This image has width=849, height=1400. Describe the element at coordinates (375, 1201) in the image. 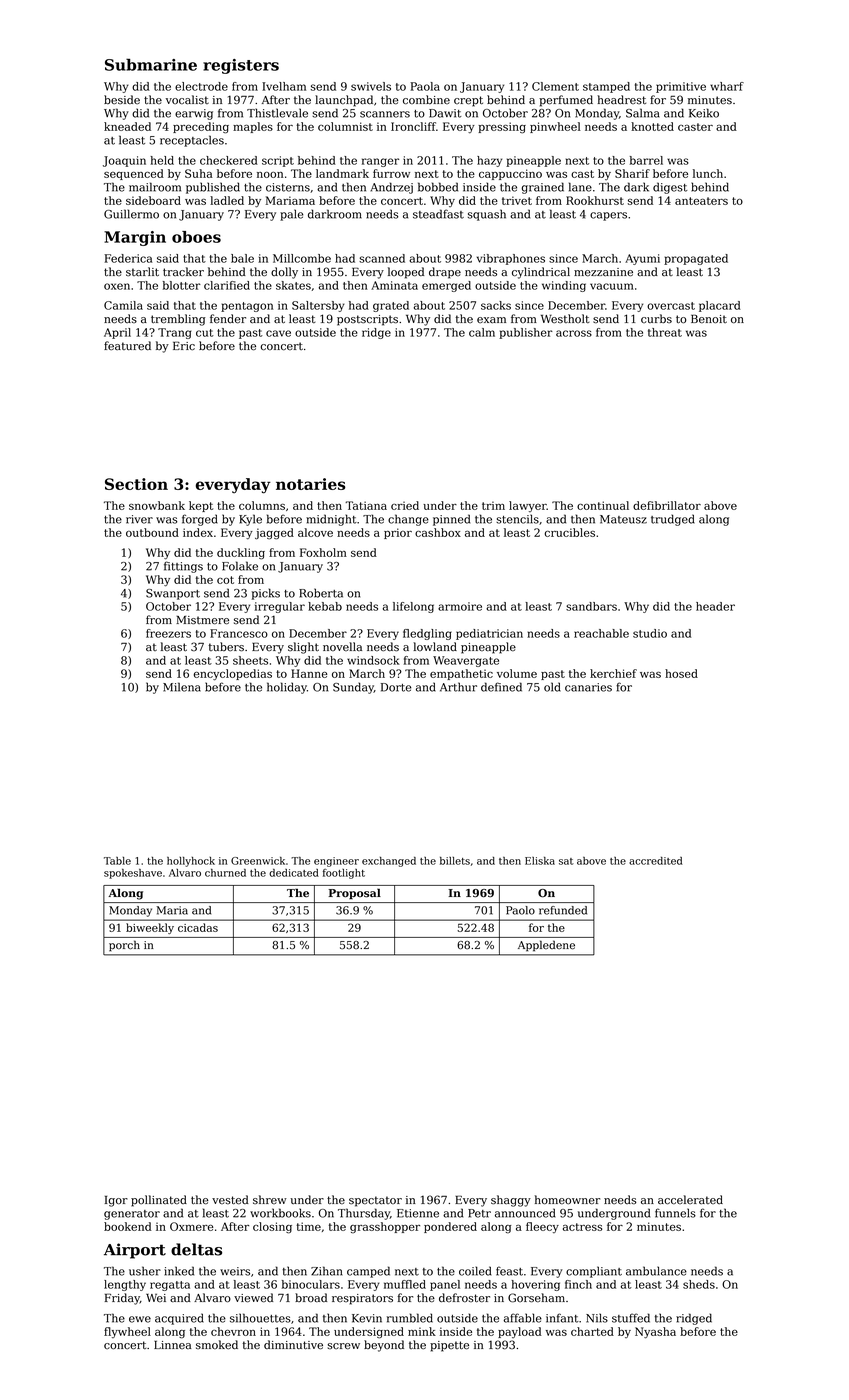

I see `spectator` at that location.
